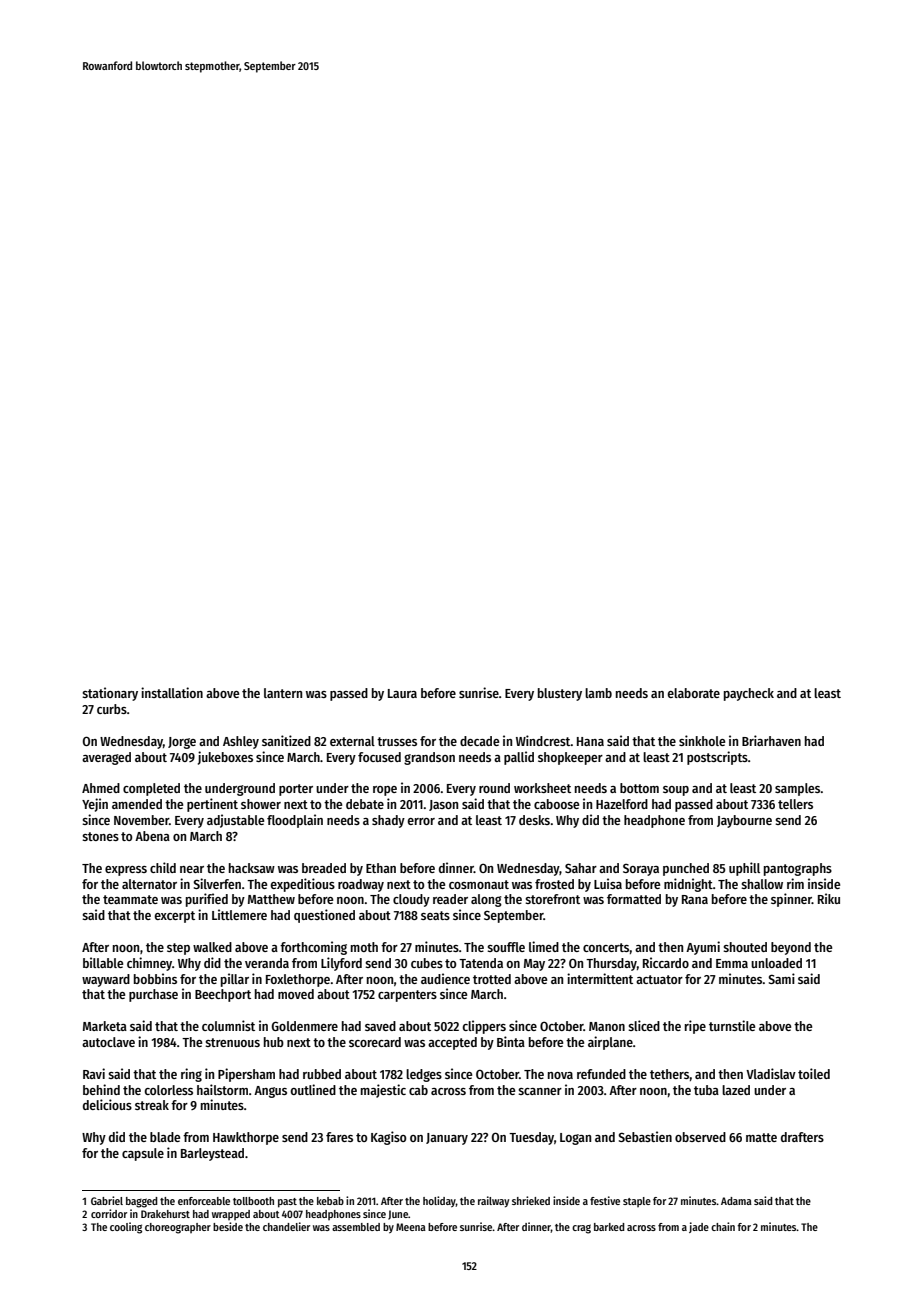  What do you see at coordinates (749, 694) in the screenshot?
I see `paycheck` at bounding box center [749, 694].
